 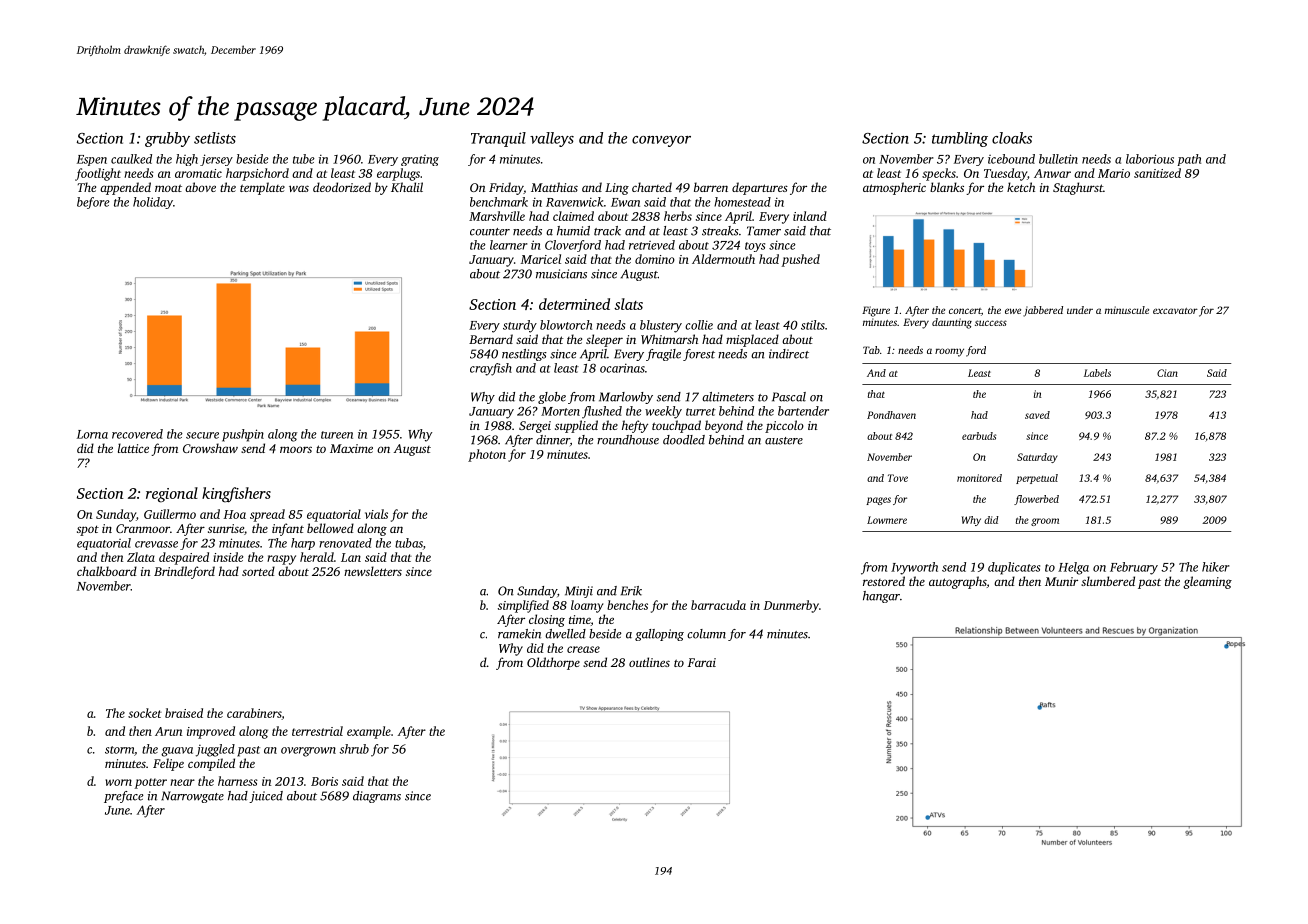 I want to click on duplicates, so click(x=1014, y=568).
